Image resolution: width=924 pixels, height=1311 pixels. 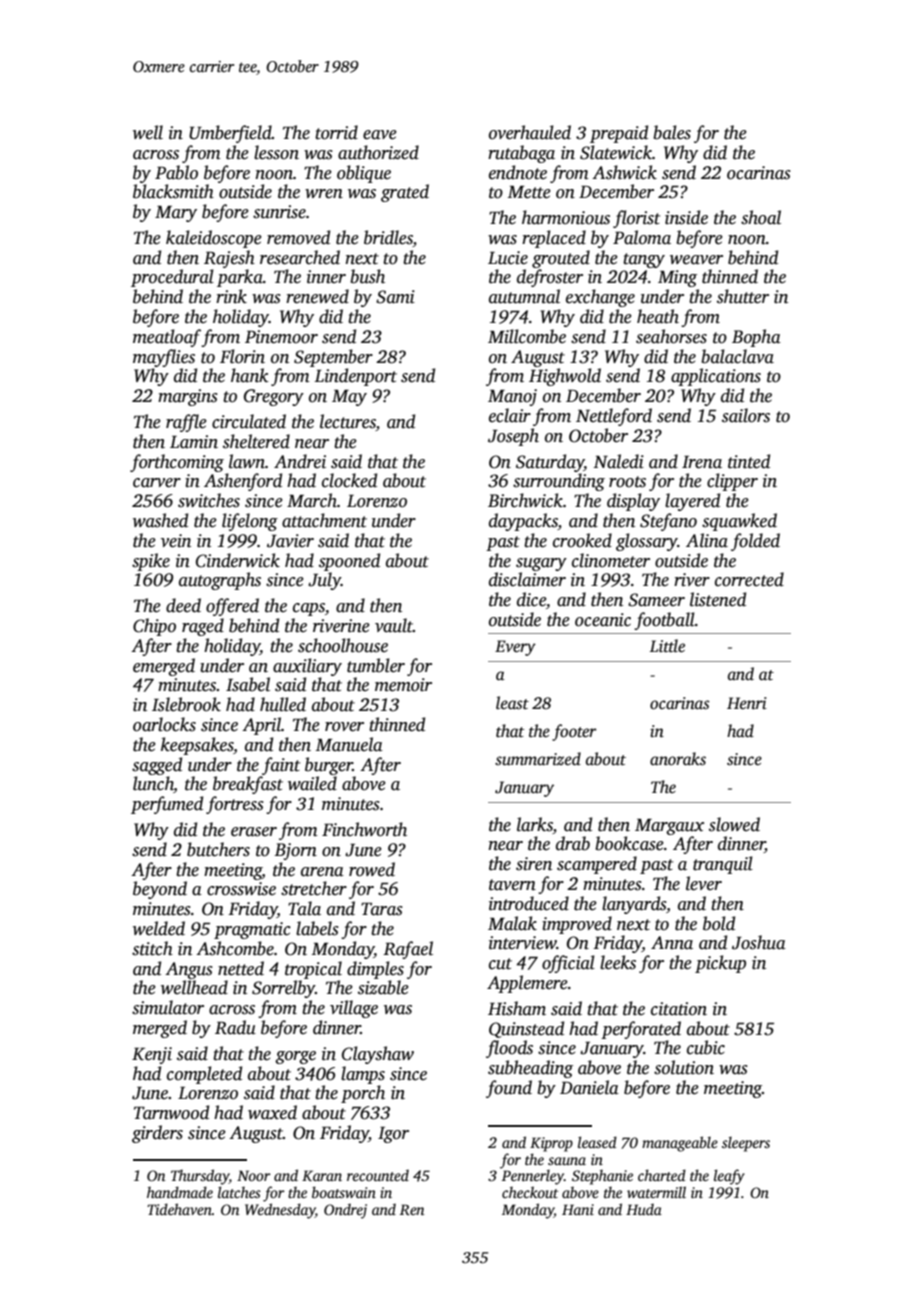 What do you see at coordinates (672, 943) in the image?
I see `Anna` at bounding box center [672, 943].
